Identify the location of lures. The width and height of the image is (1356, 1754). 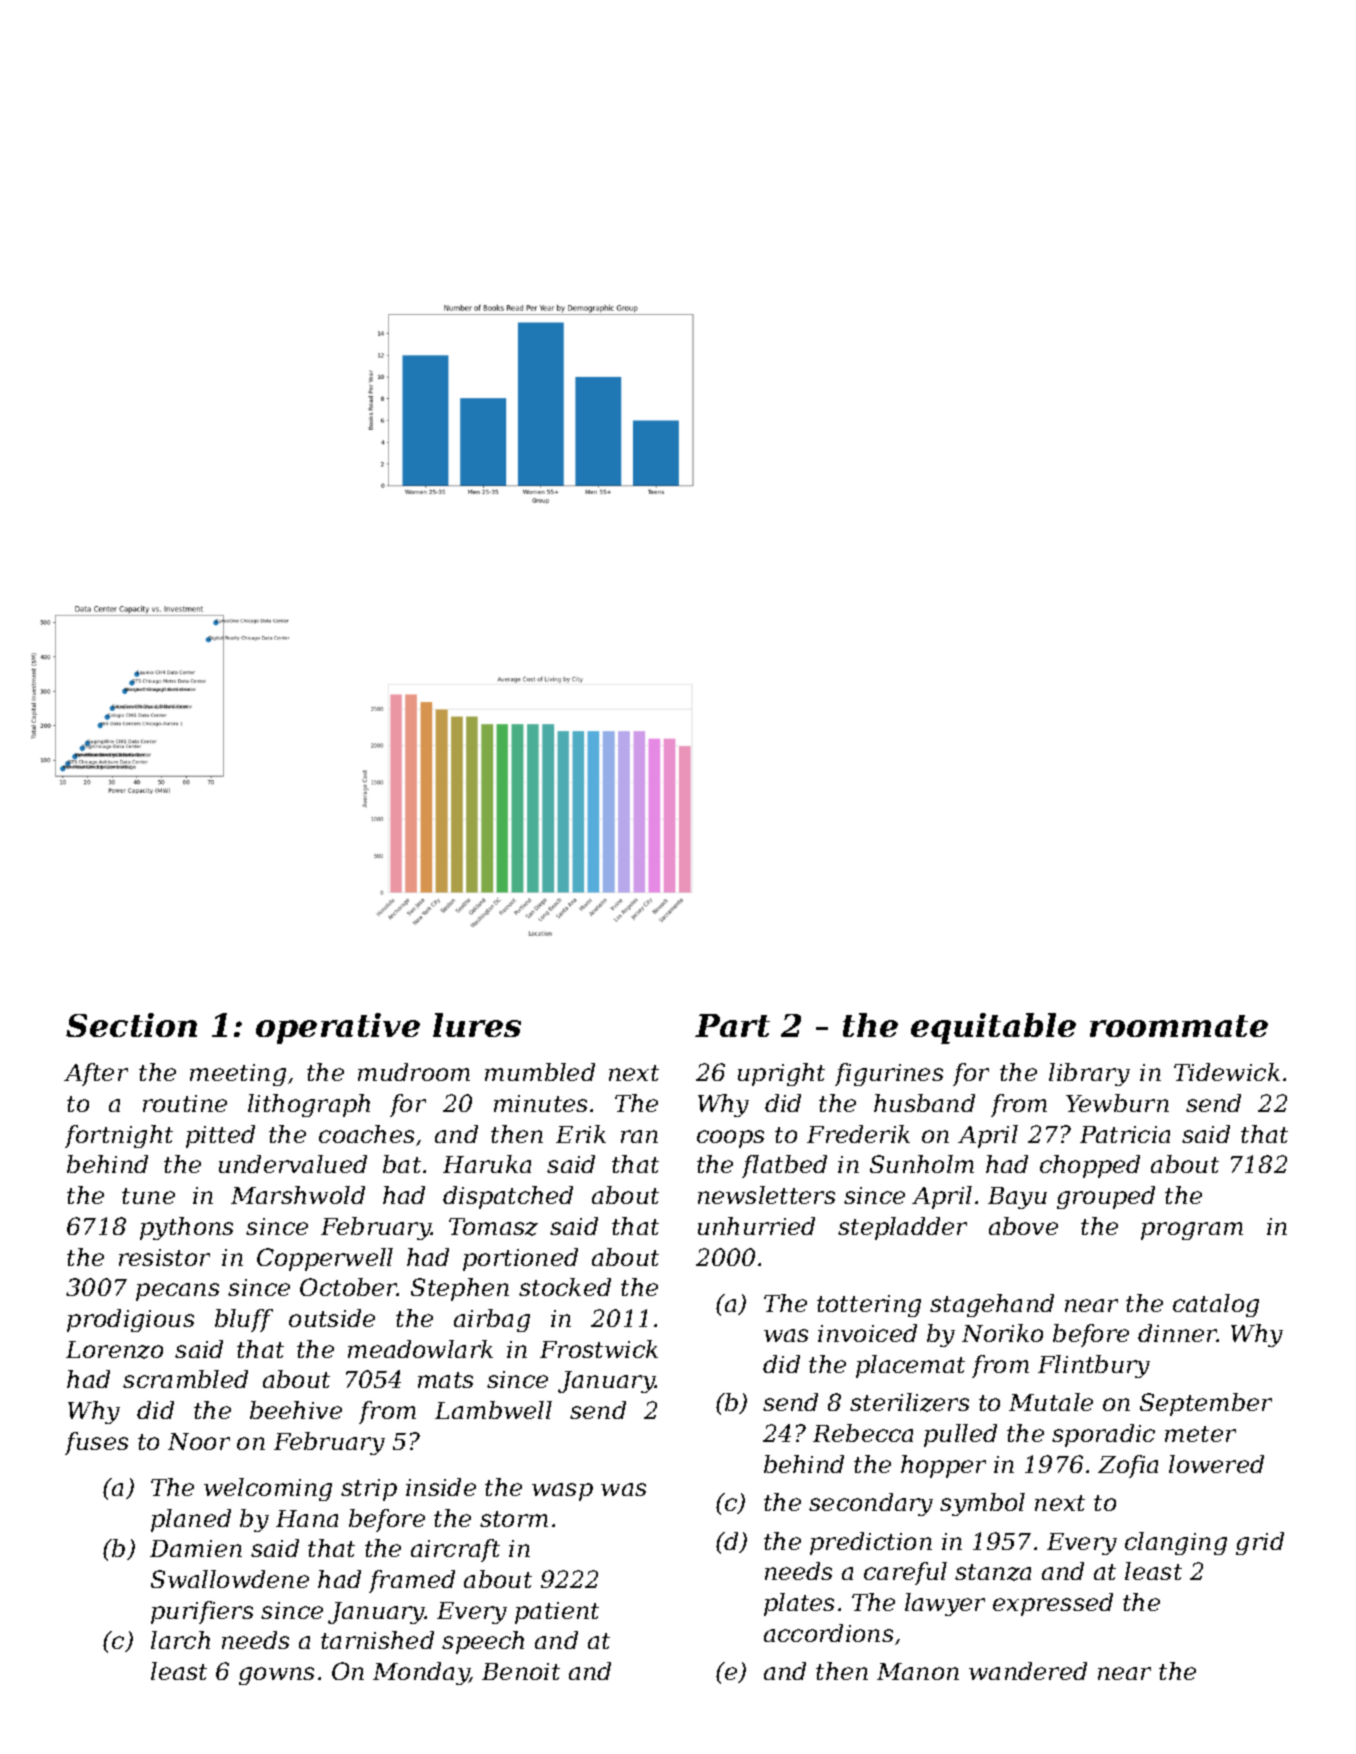
(477, 1025).
